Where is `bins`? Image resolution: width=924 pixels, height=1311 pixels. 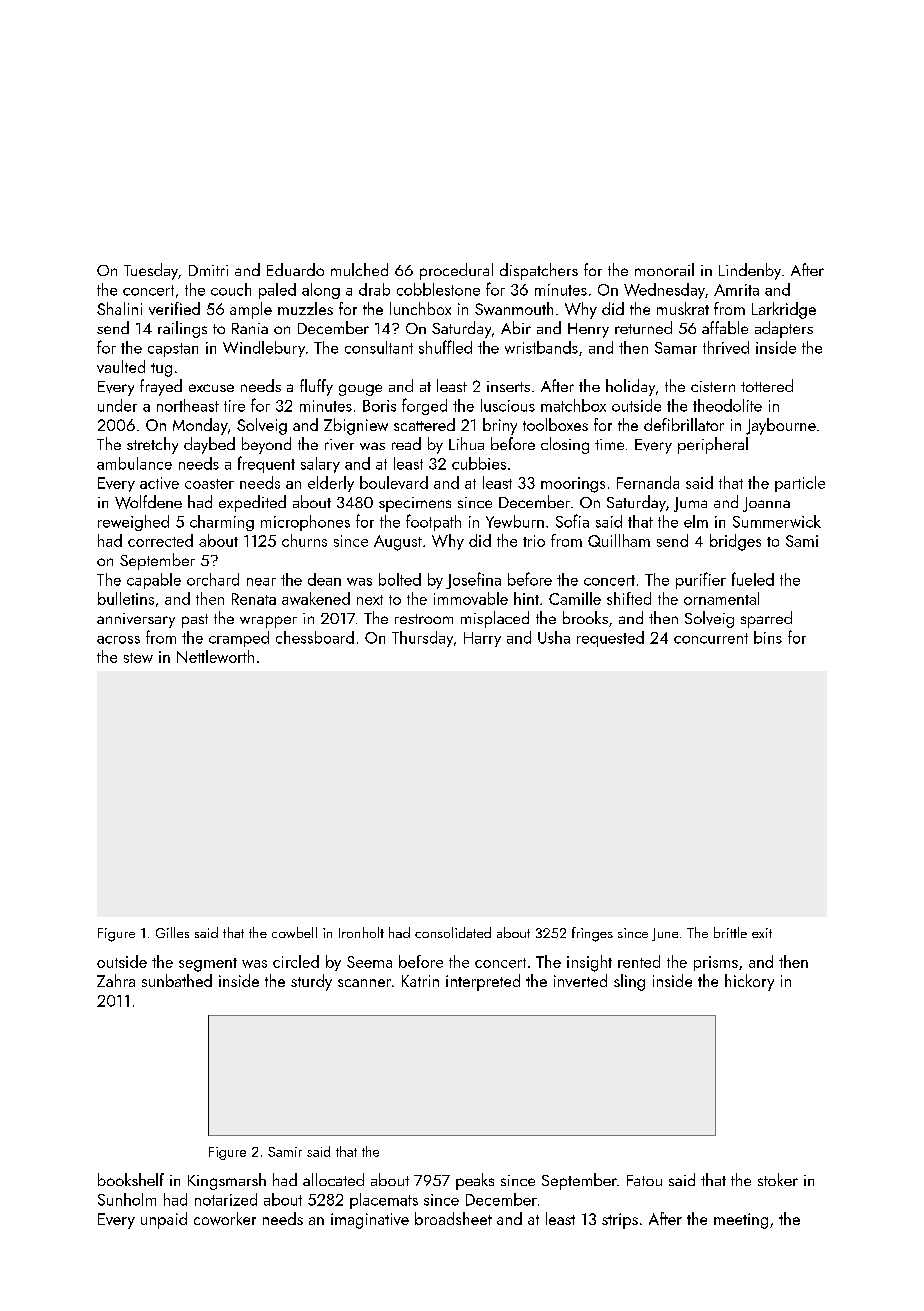 bins is located at coordinates (768, 637).
